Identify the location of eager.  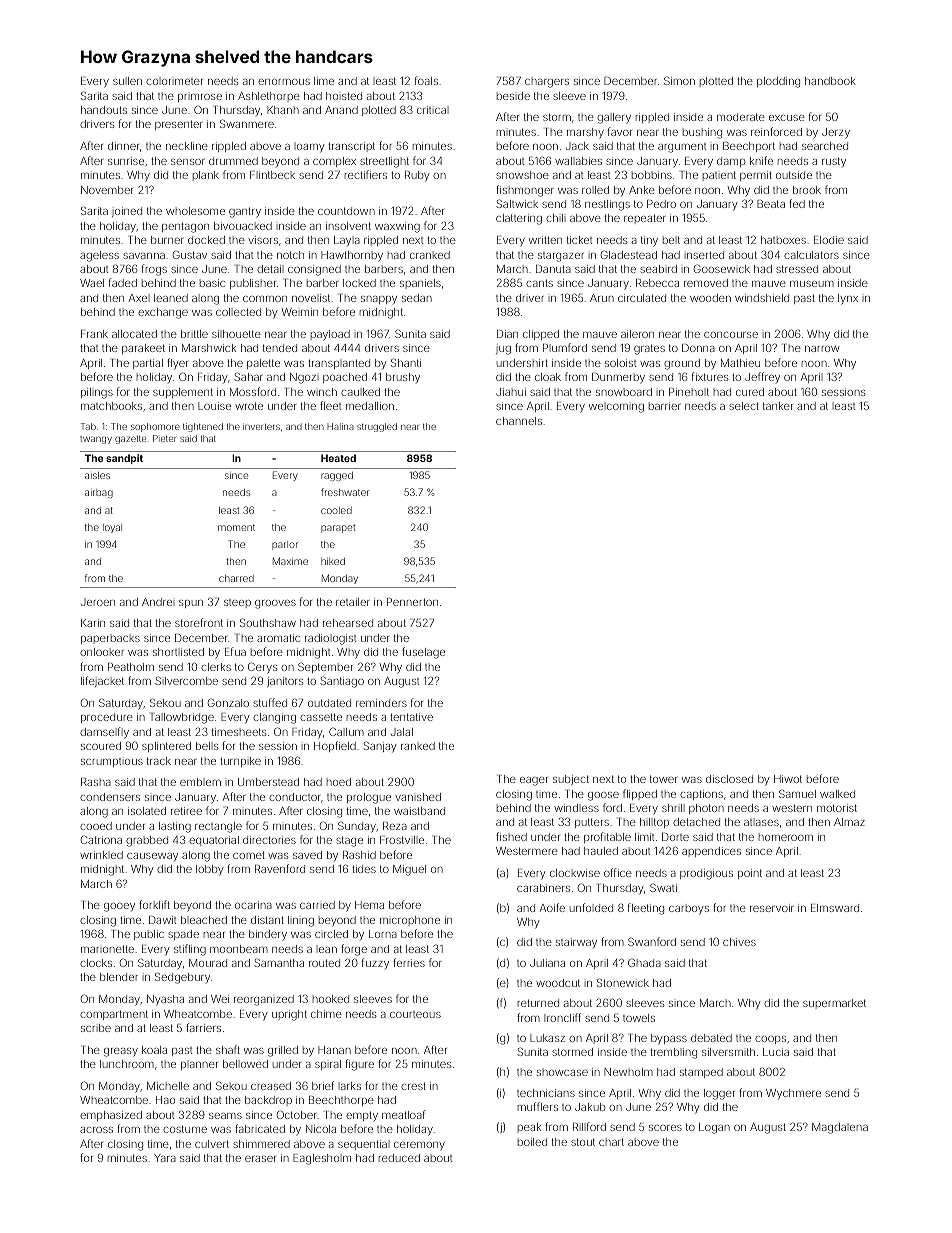
(534, 781).
